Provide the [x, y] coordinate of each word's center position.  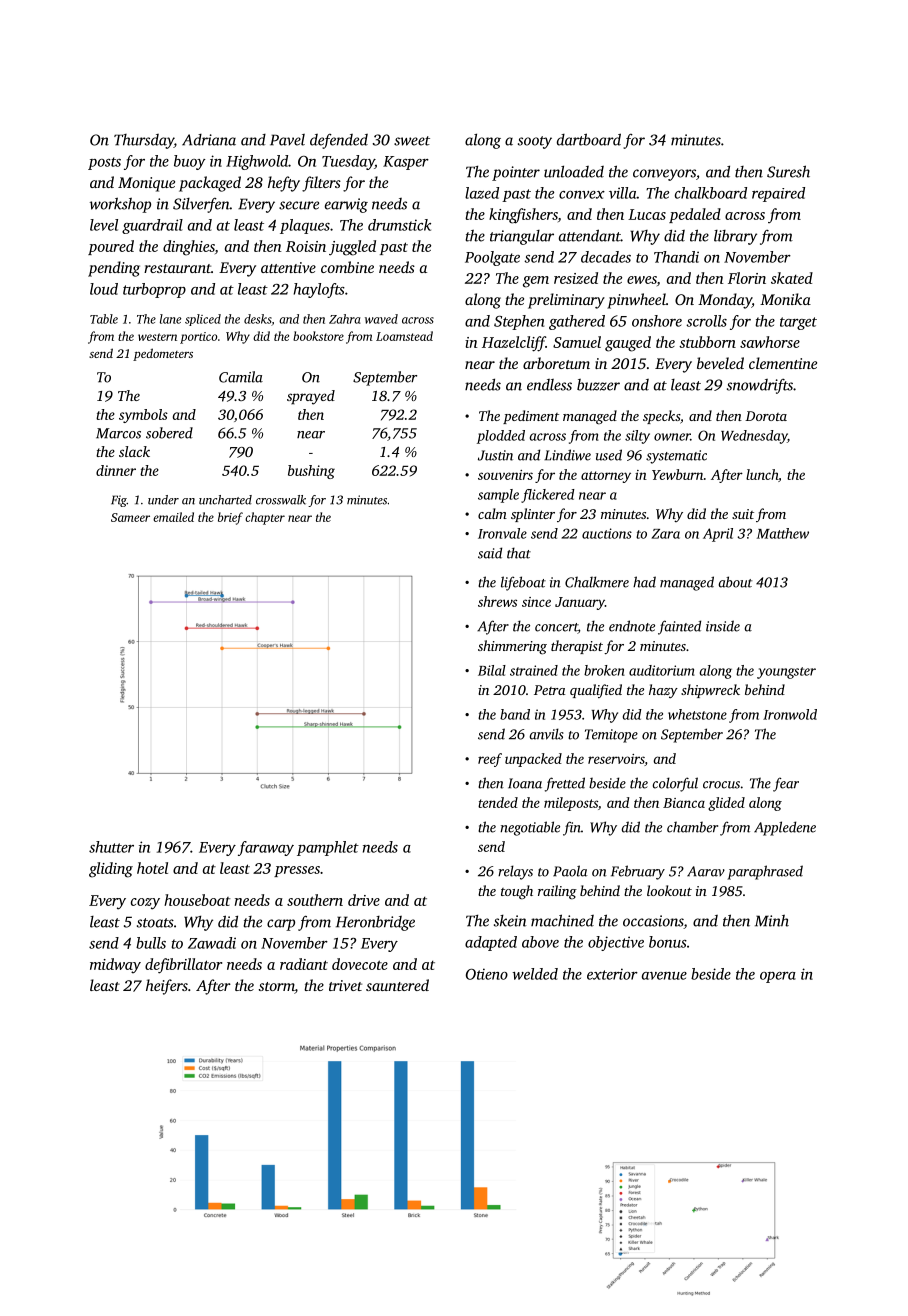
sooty [535, 142]
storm [277, 988]
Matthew [783, 533]
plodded [501, 437]
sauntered [397, 985]
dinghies [189, 248]
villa [623, 193]
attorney [606, 477]
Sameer [130, 517]
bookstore [318, 336]
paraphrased [765, 872]
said [490, 553]
